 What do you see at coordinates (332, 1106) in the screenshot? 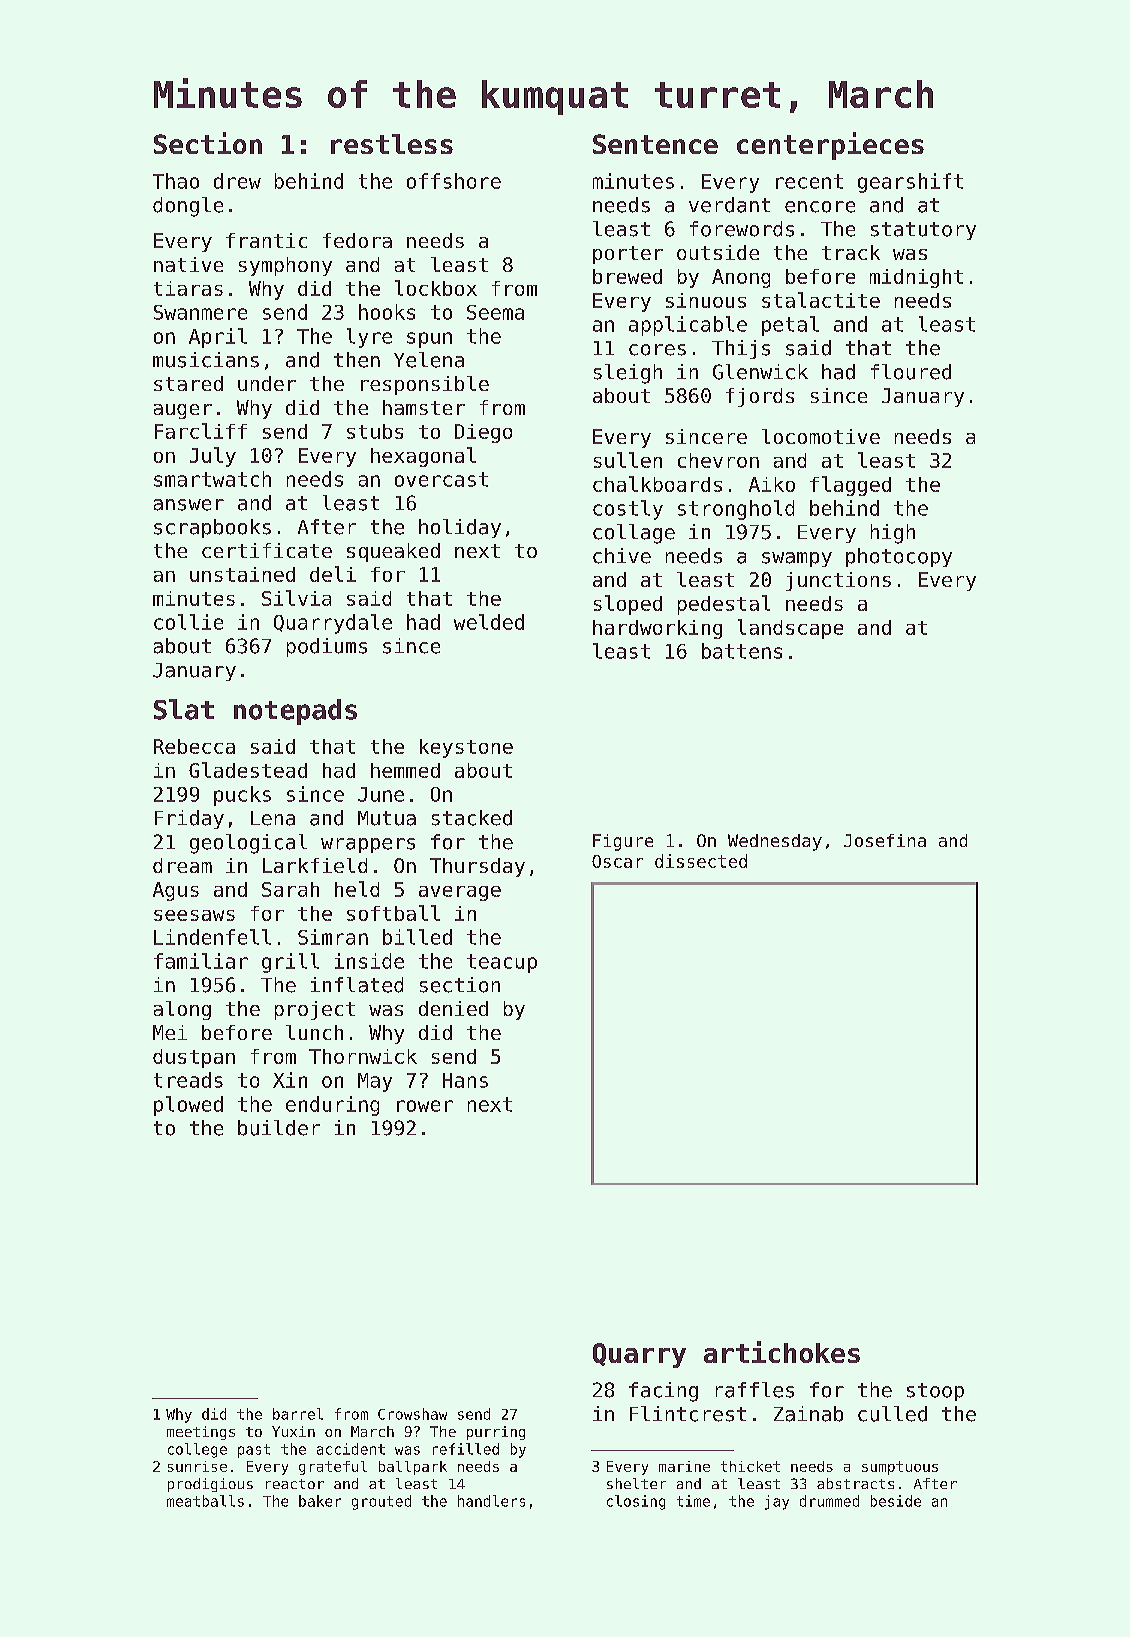
I see `enduring` at bounding box center [332, 1106].
